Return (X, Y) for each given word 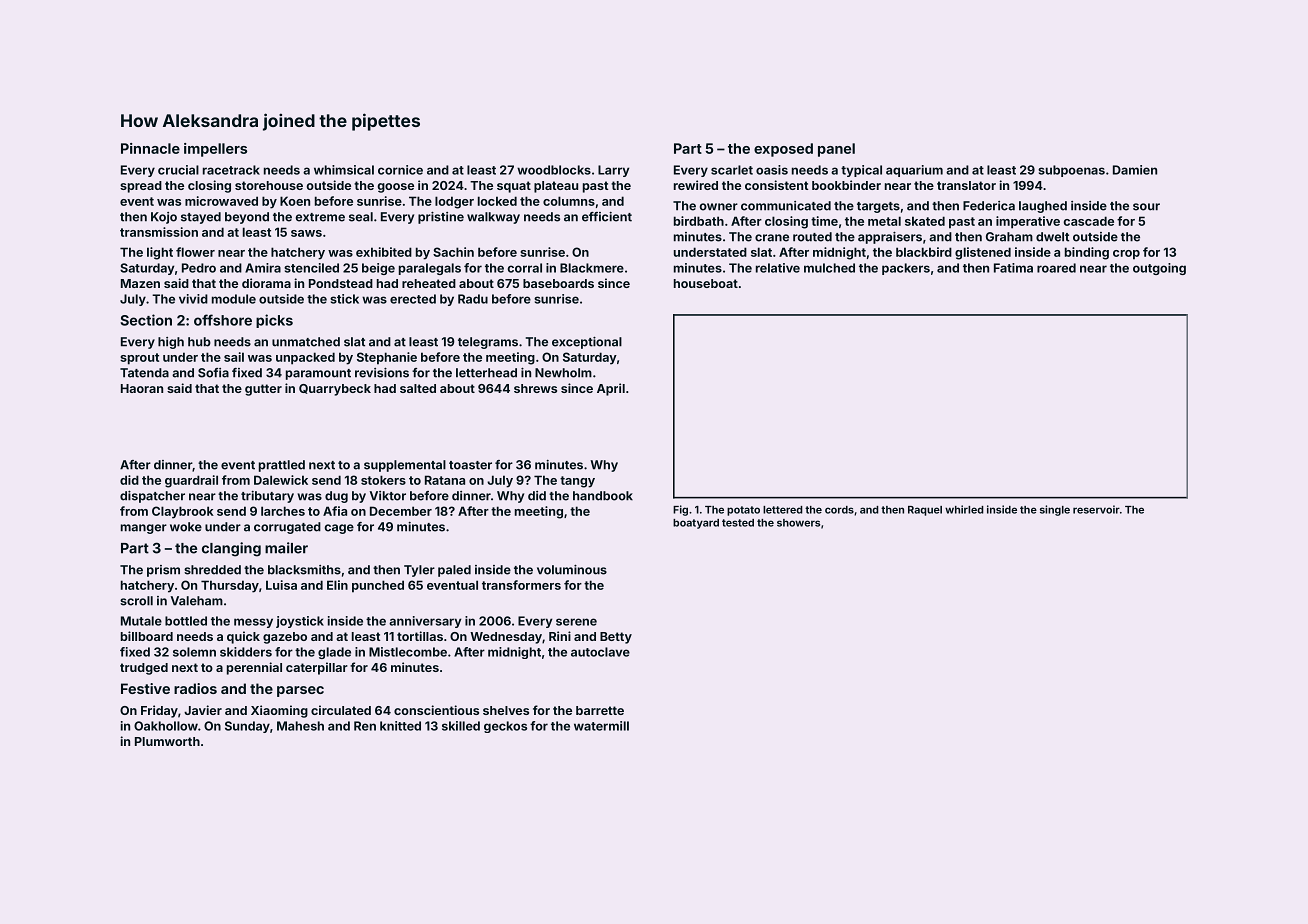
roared (1056, 268)
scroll (136, 601)
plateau (556, 187)
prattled (282, 466)
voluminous (572, 570)
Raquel (925, 511)
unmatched (306, 342)
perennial (254, 668)
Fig (680, 510)
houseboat (706, 283)
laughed (1043, 207)
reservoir (1096, 509)
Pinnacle (150, 148)
